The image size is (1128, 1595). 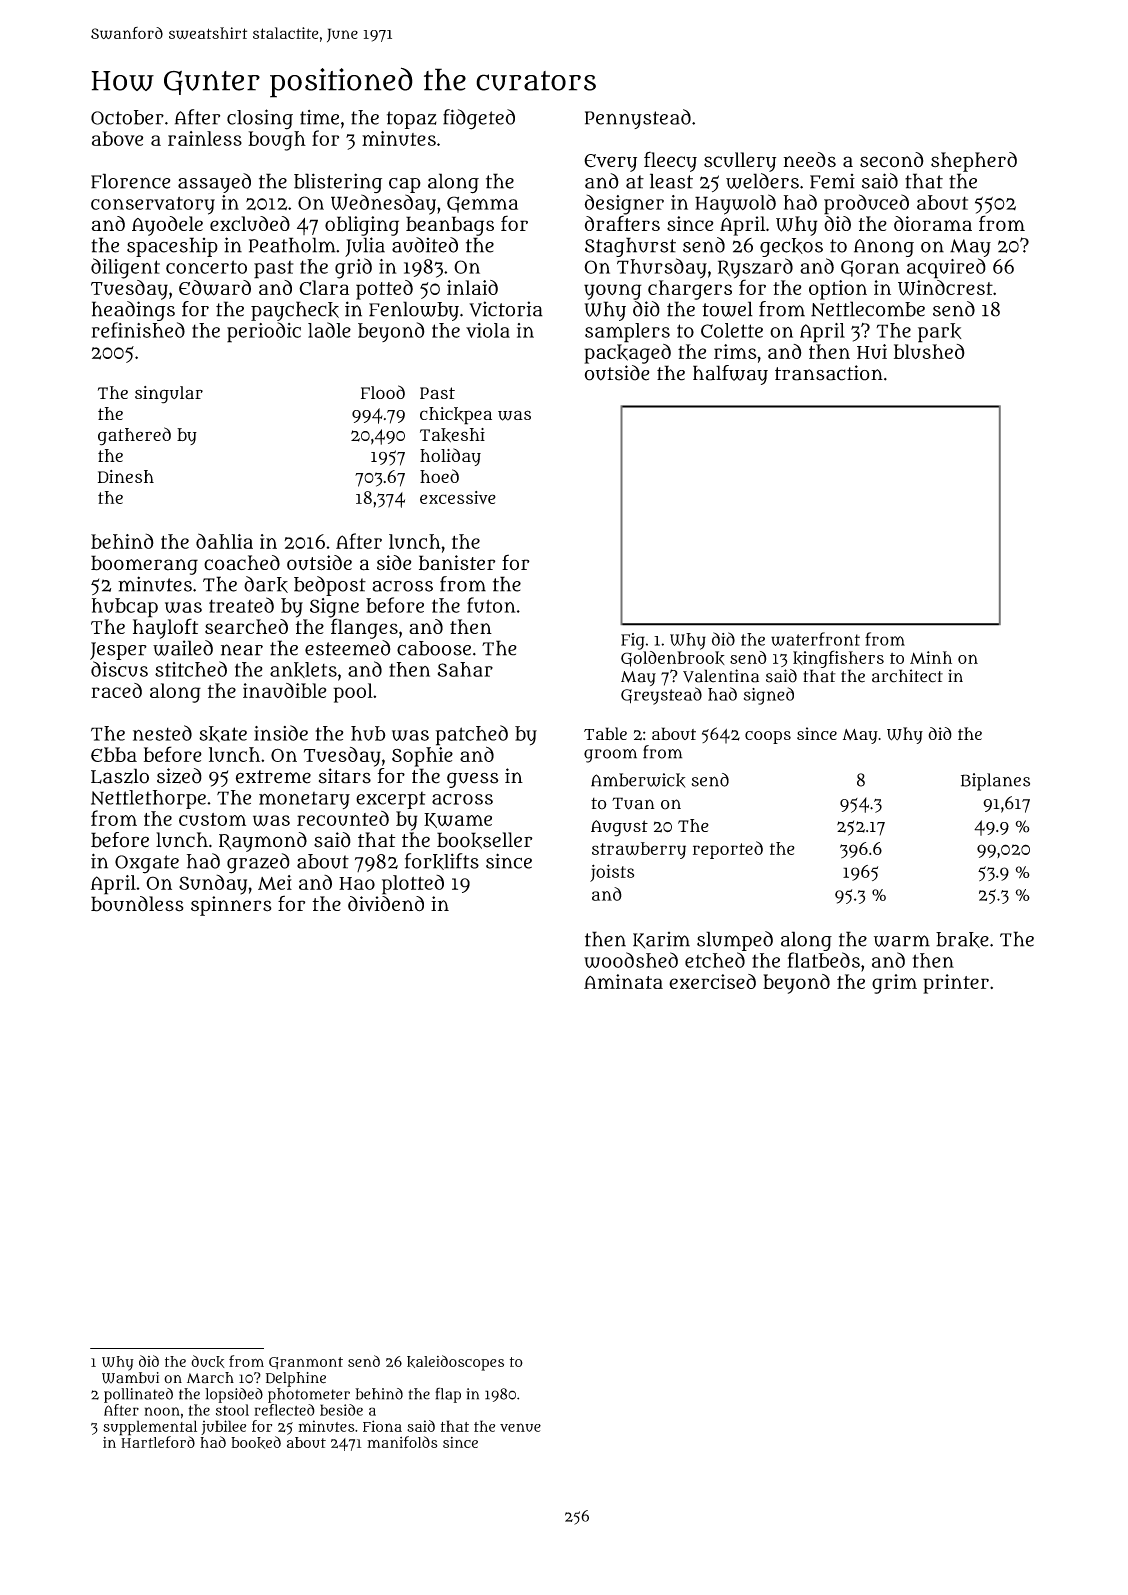 What do you see at coordinates (838, 659) in the screenshot?
I see `kingfishers` at bounding box center [838, 659].
